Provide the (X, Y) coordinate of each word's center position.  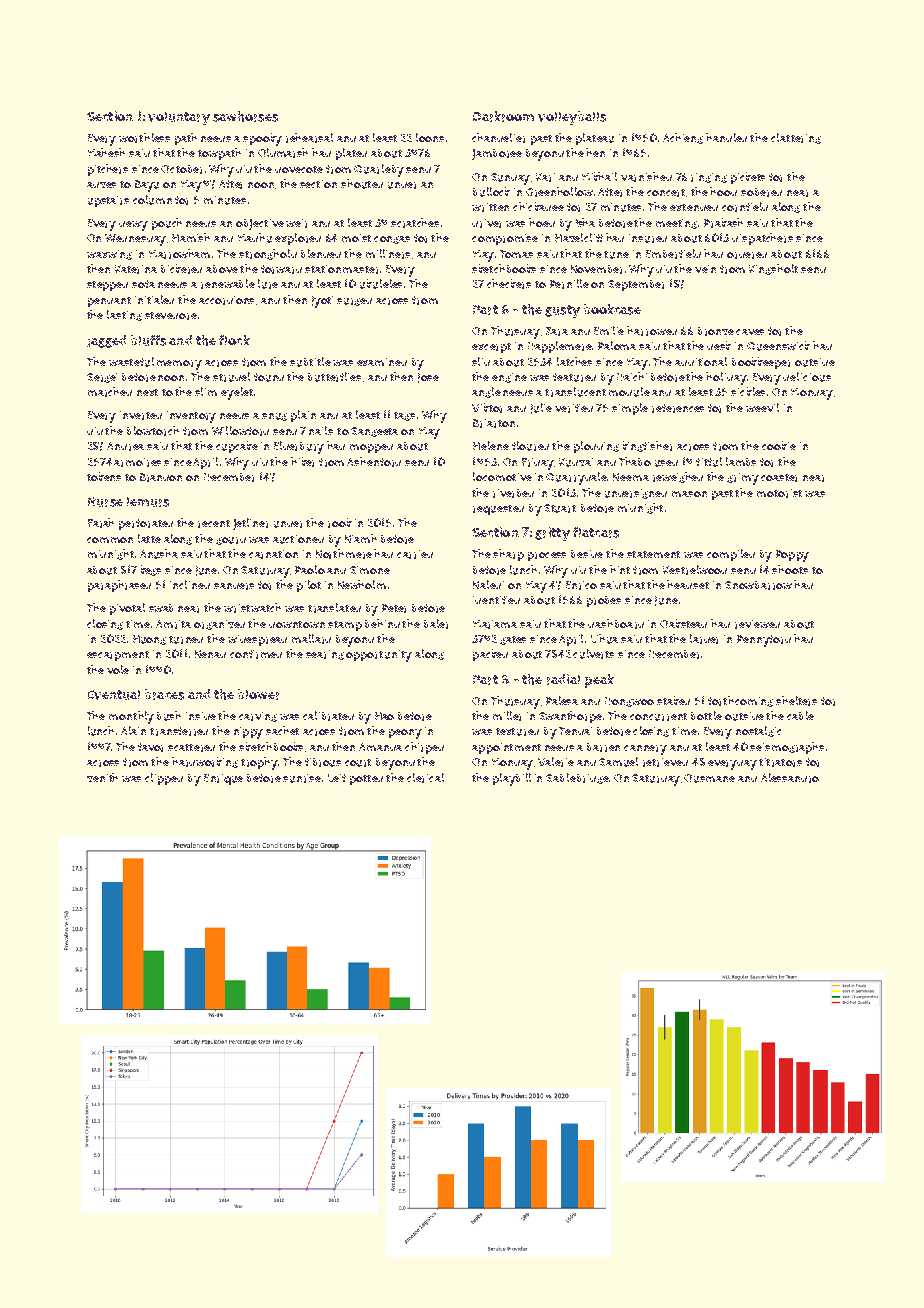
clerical (425, 778)
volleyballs (572, 118)
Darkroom (503, 116)
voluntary (179, 118)
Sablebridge (577, 778)
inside (201, 716)
